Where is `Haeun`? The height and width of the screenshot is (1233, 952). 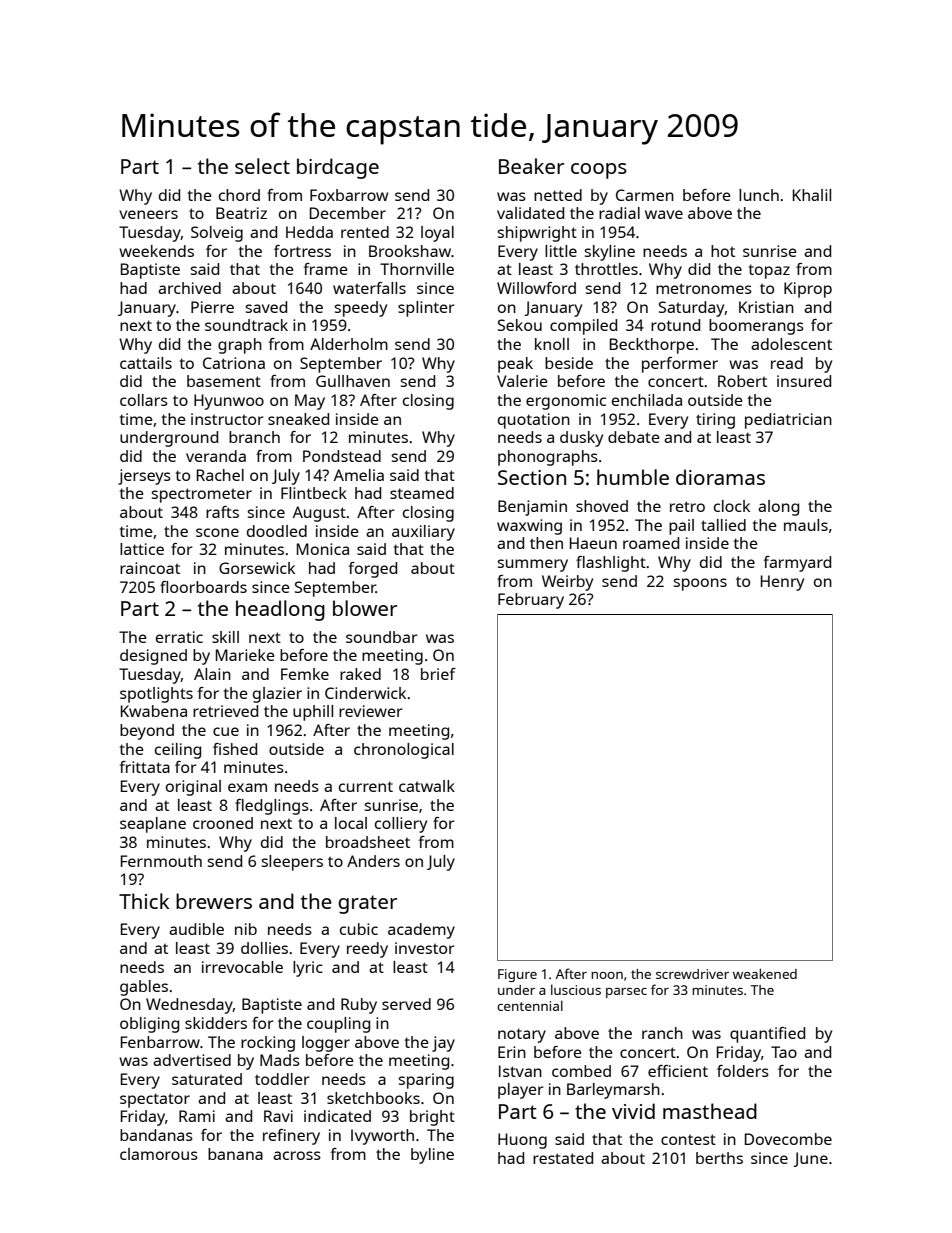 Haeun is located at coordinates (593, 543).
